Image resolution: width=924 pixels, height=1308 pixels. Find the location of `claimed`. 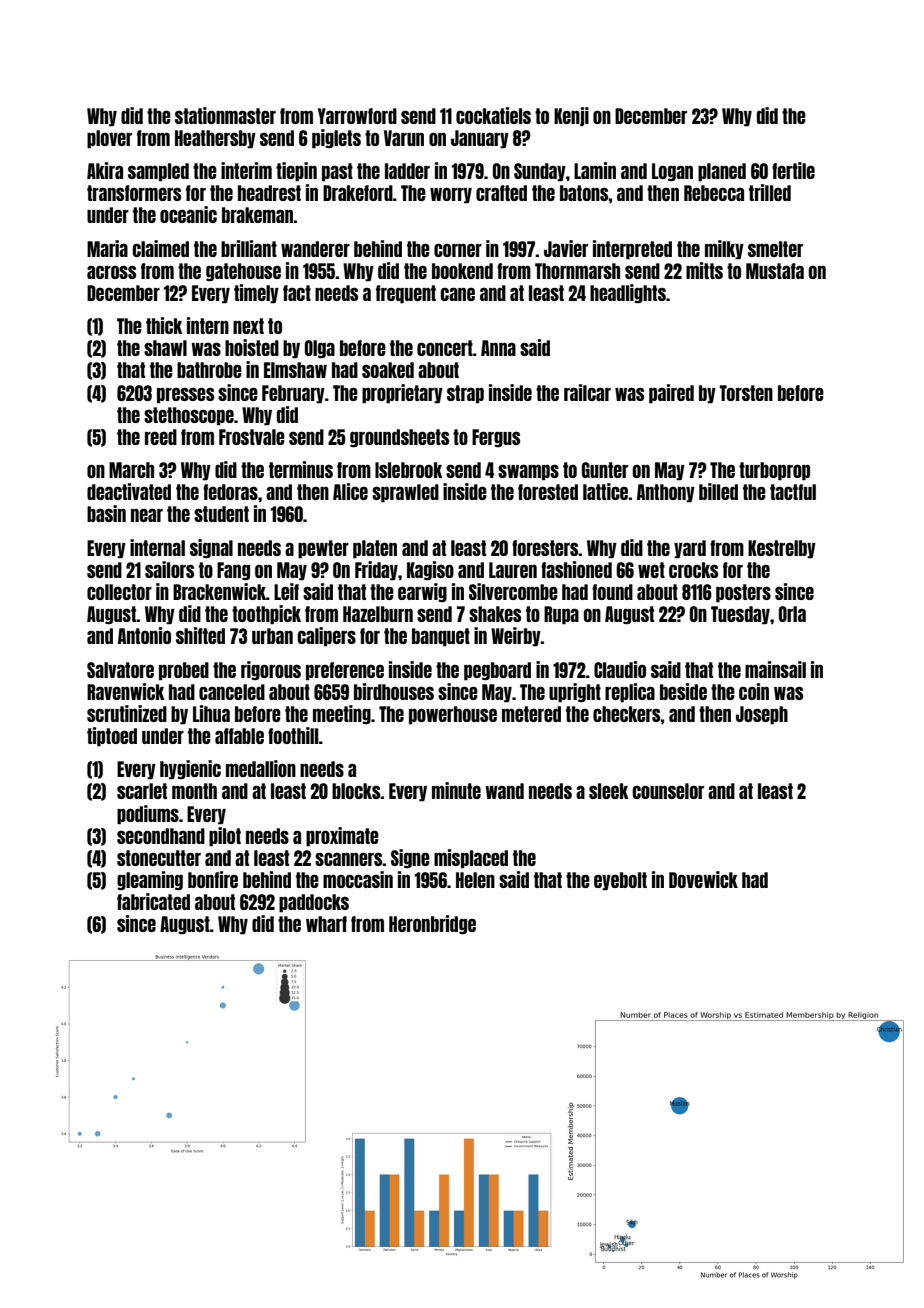

claimed is located at coordinates (160, 248).
